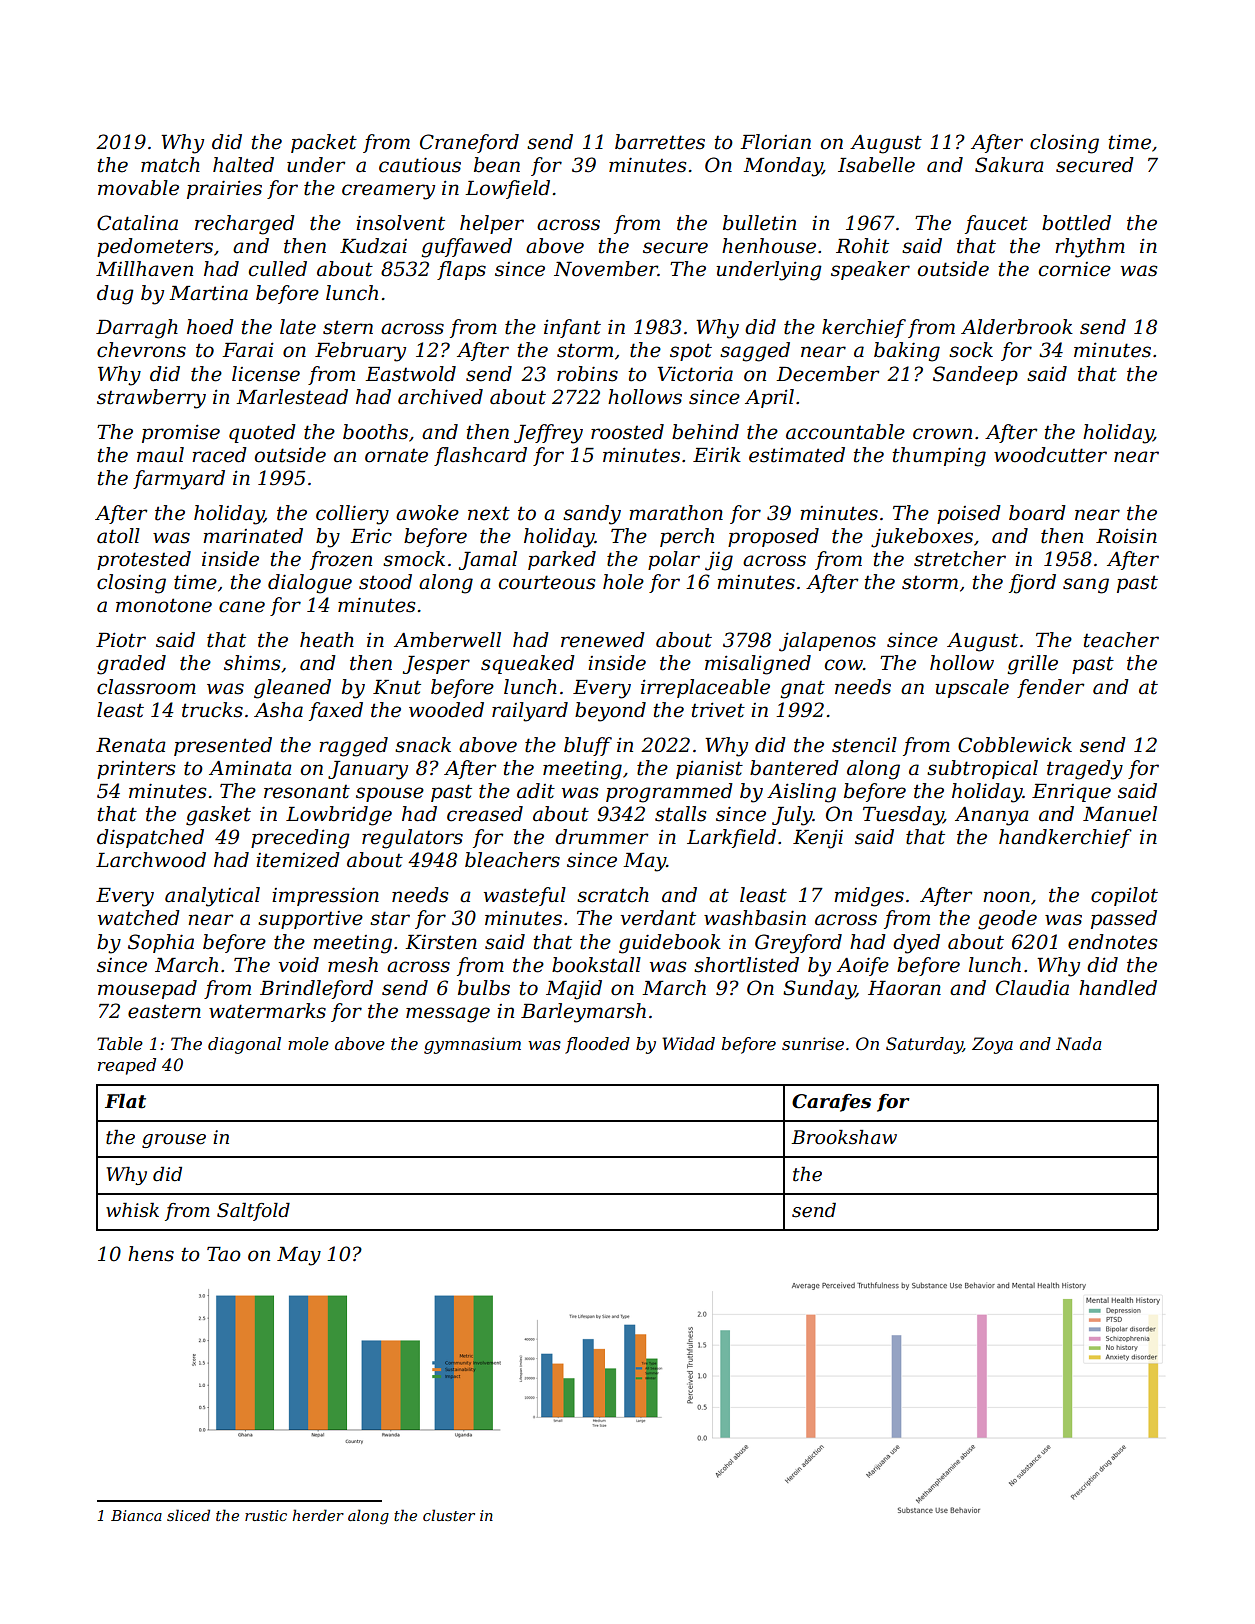 The image size is (1255, 1624). I want to click on herder, so click(318, 1515).
